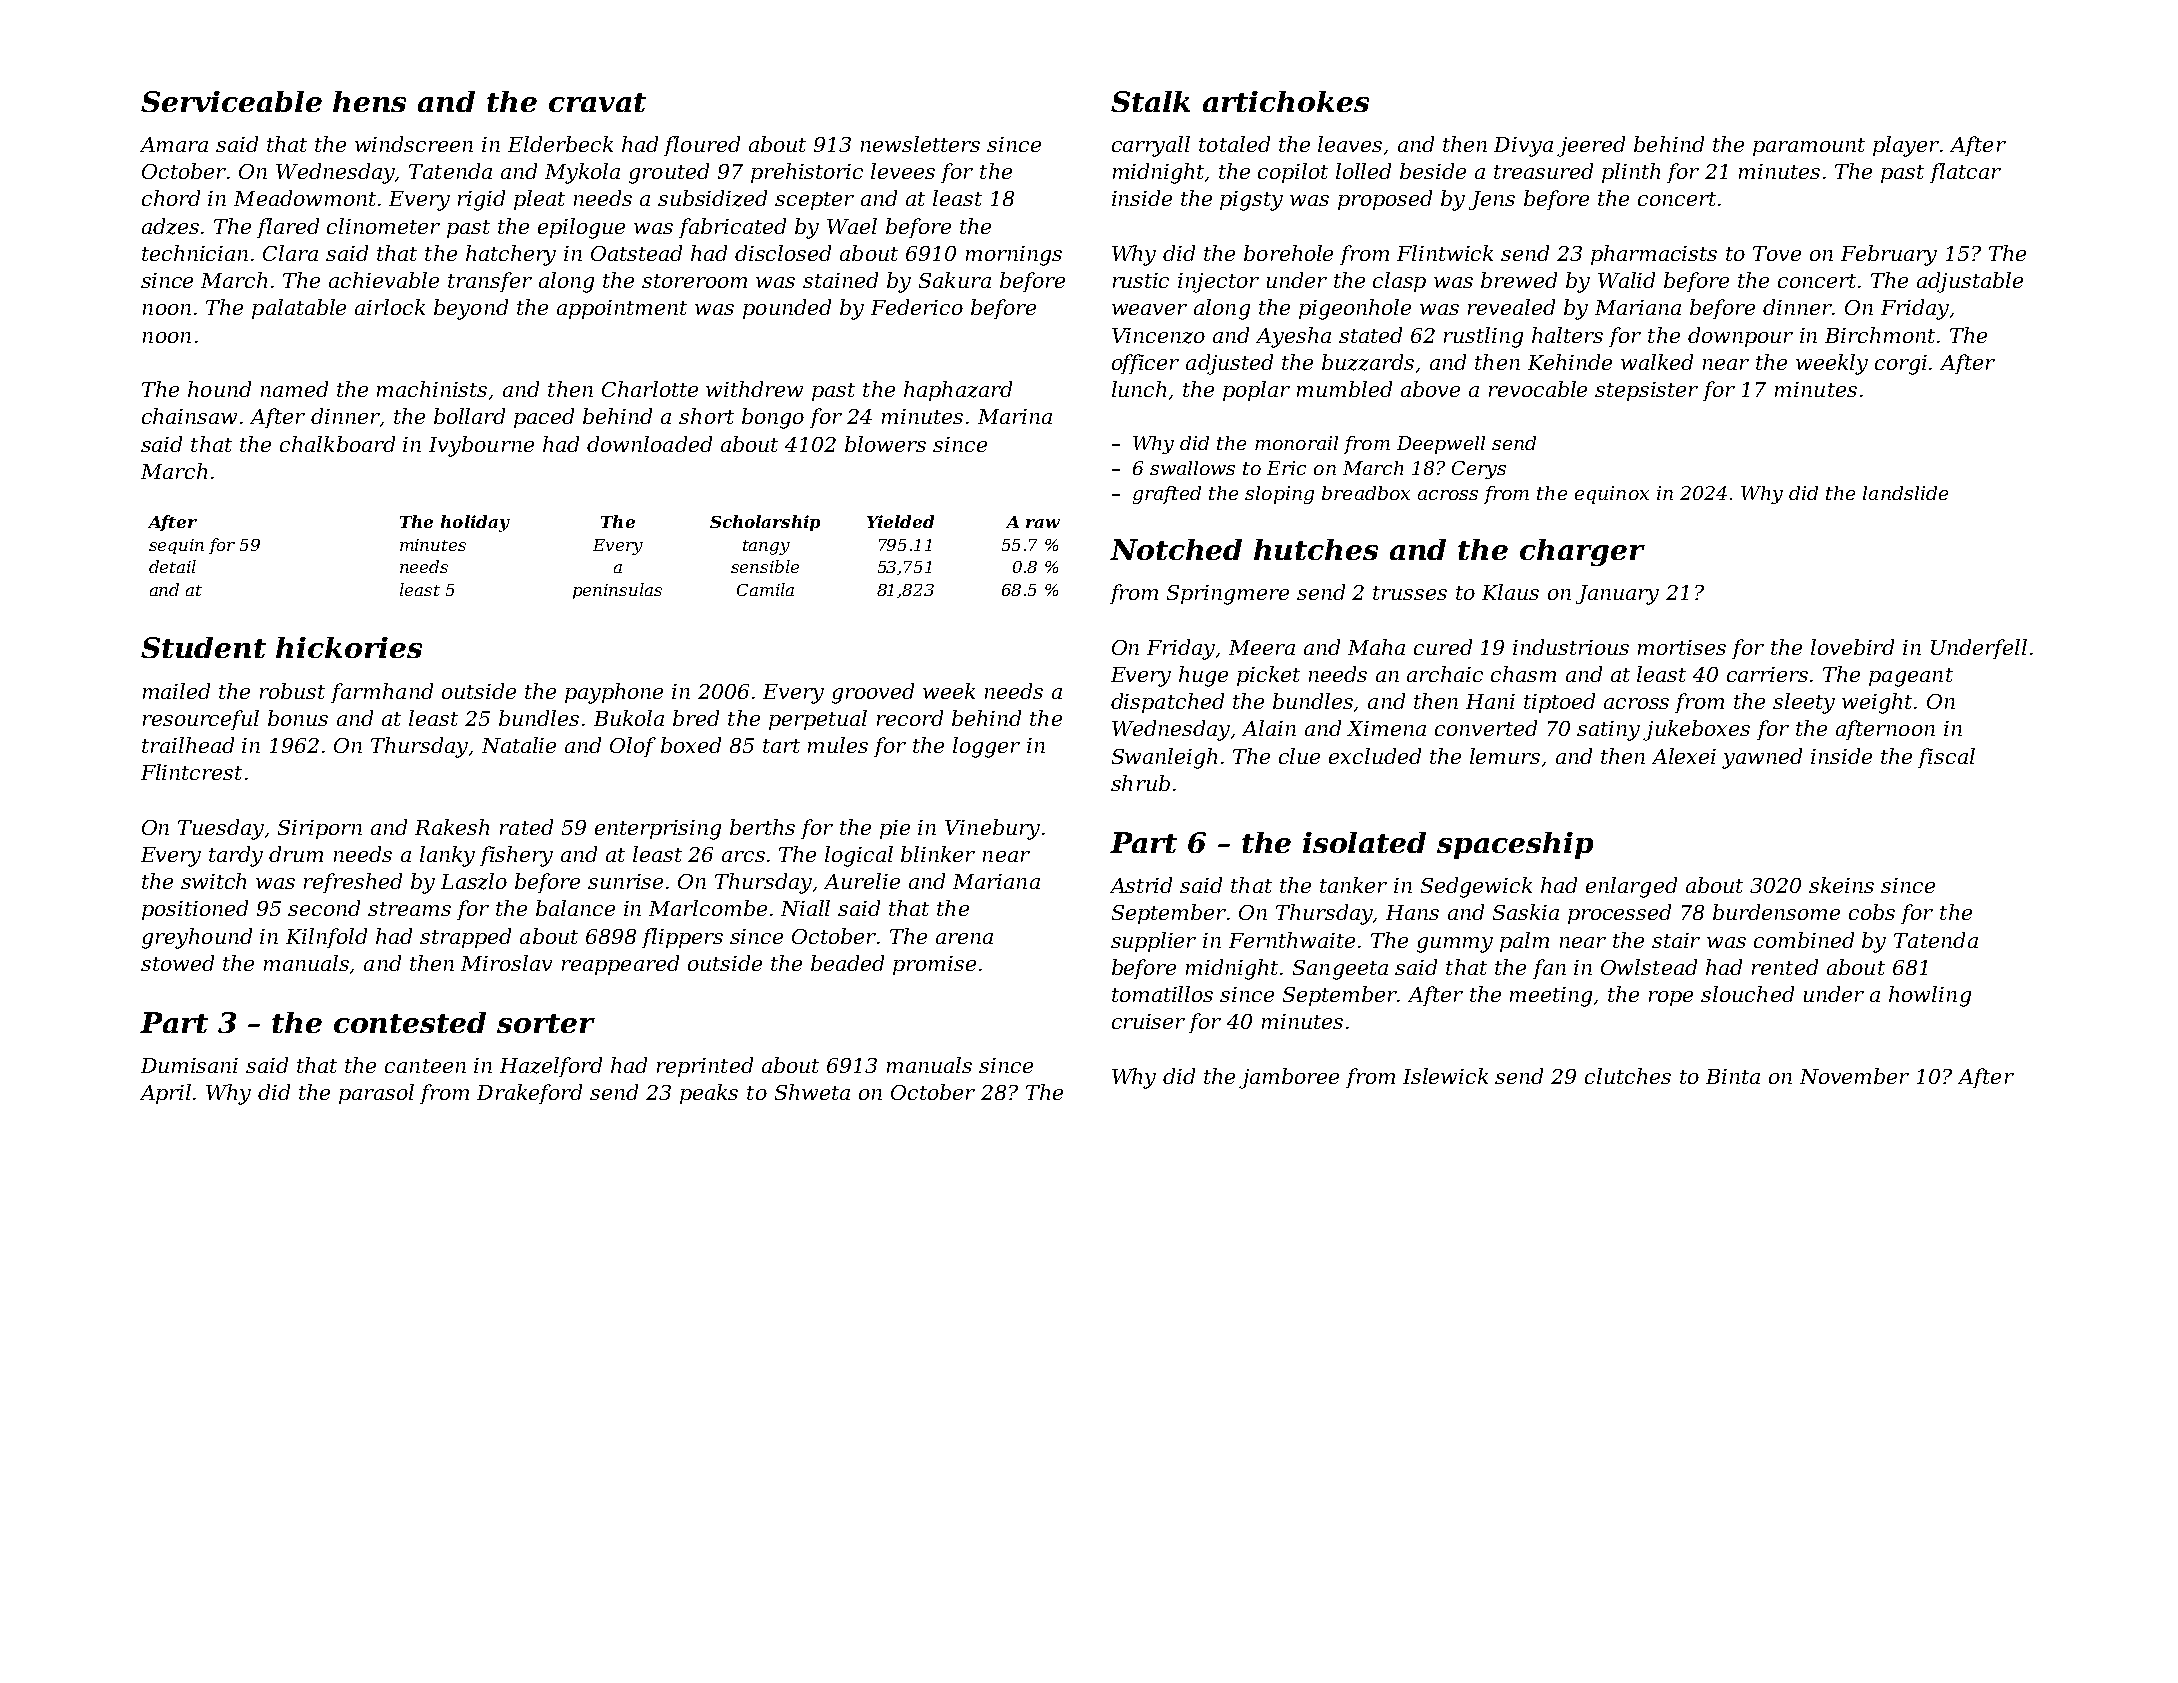  Describe the element at coordinates (195, 910) in the image. I see `positioned` at that location.
